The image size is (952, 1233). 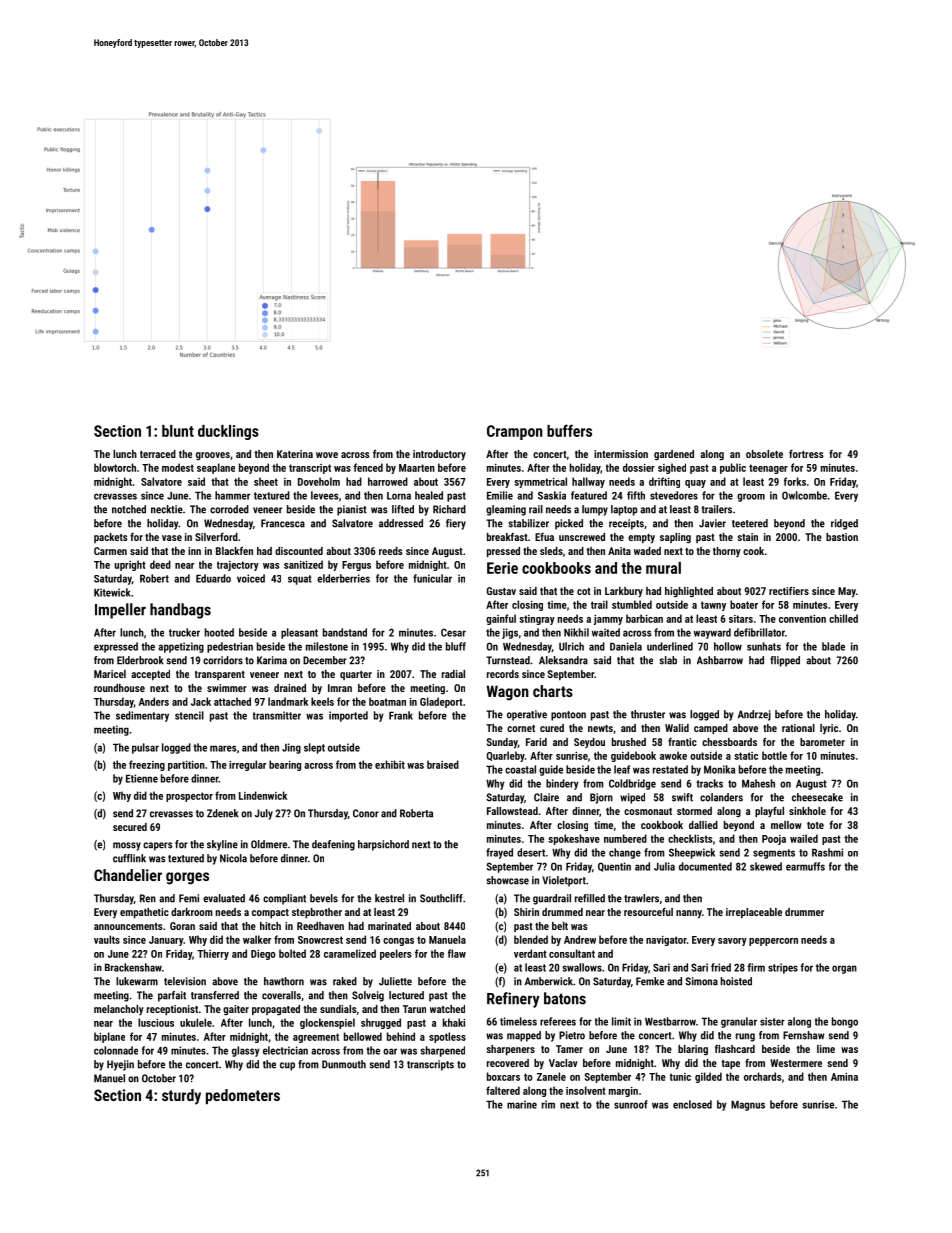 What do you see at coordinates (806, 454) in the screenshot?
I see `fortress` at bounding box center [806, 454].
